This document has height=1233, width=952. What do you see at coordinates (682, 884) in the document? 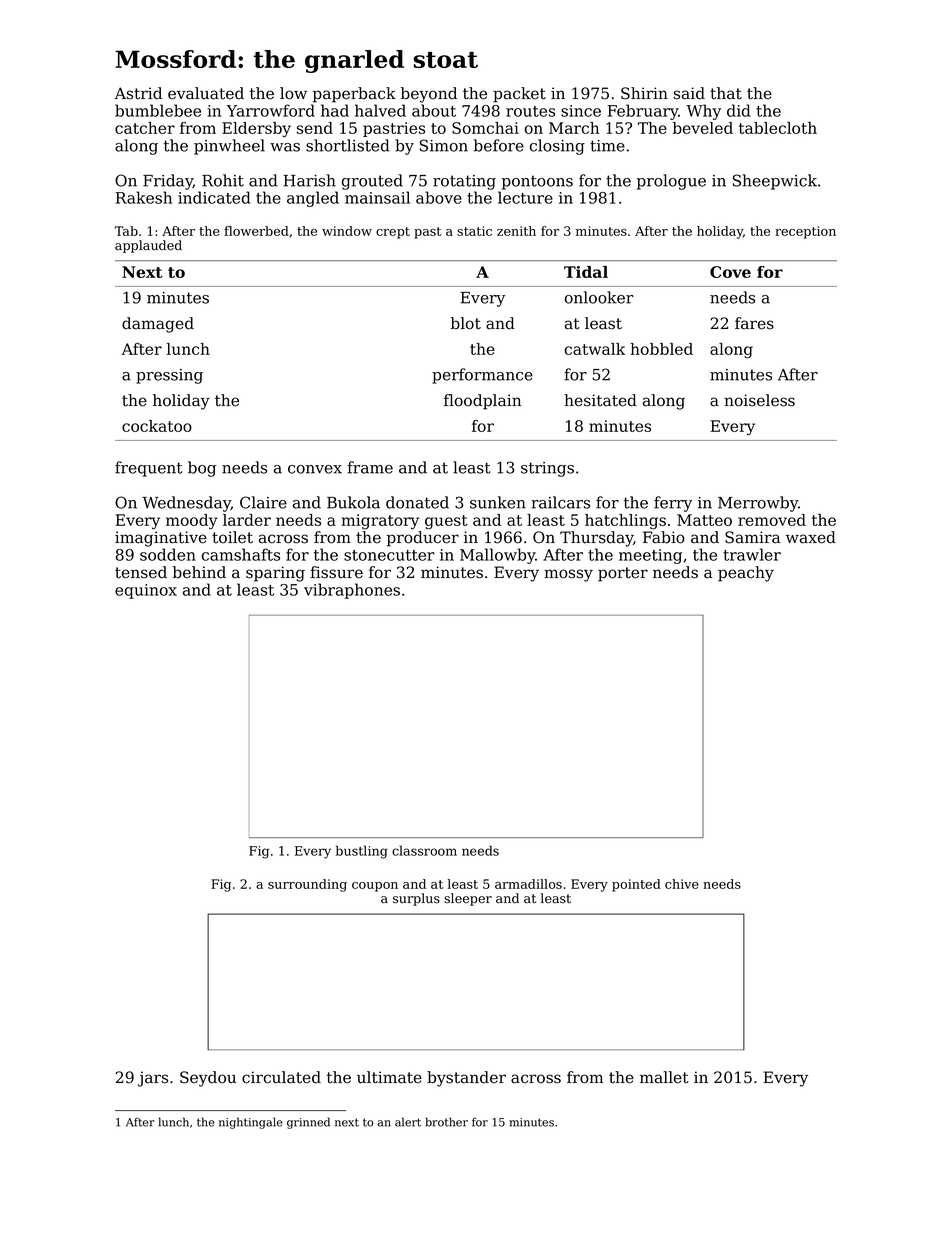
I see `chive` at bounding box center [682, 884].
